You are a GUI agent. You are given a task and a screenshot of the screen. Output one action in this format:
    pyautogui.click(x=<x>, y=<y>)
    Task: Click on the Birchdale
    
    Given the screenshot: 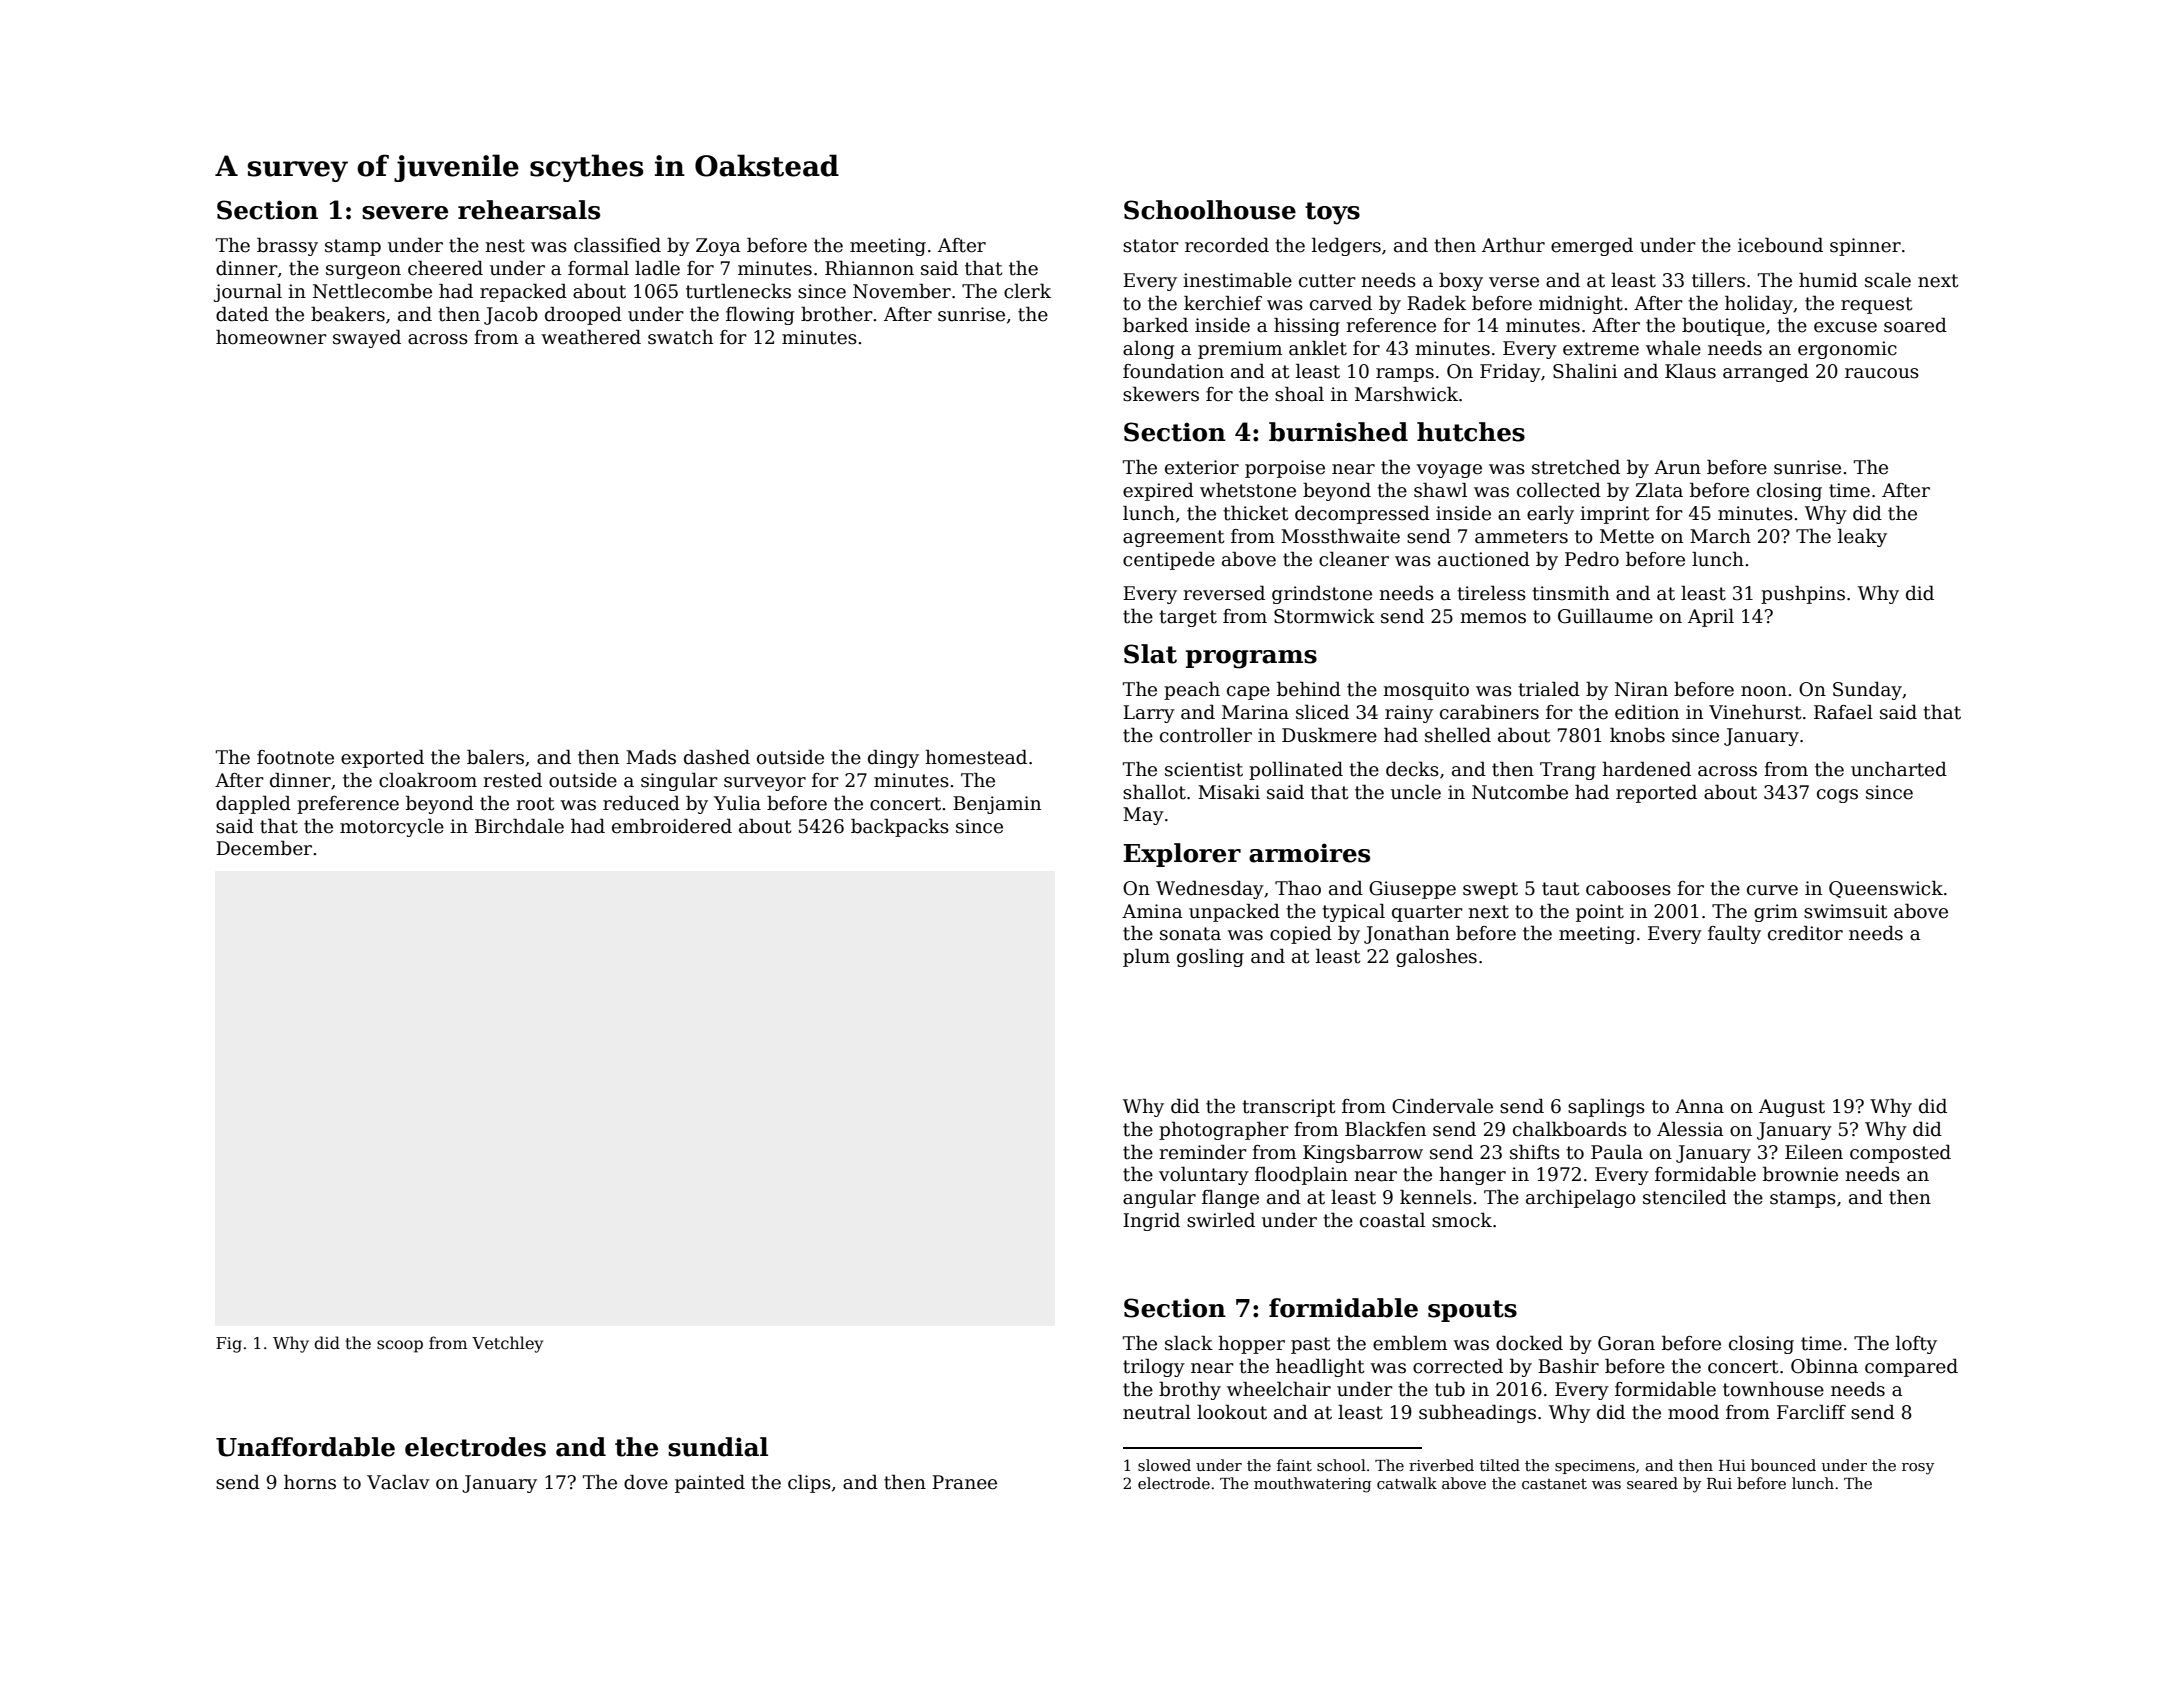 What is the action you would take?
    pyautogui.click(x=519, y=826)
